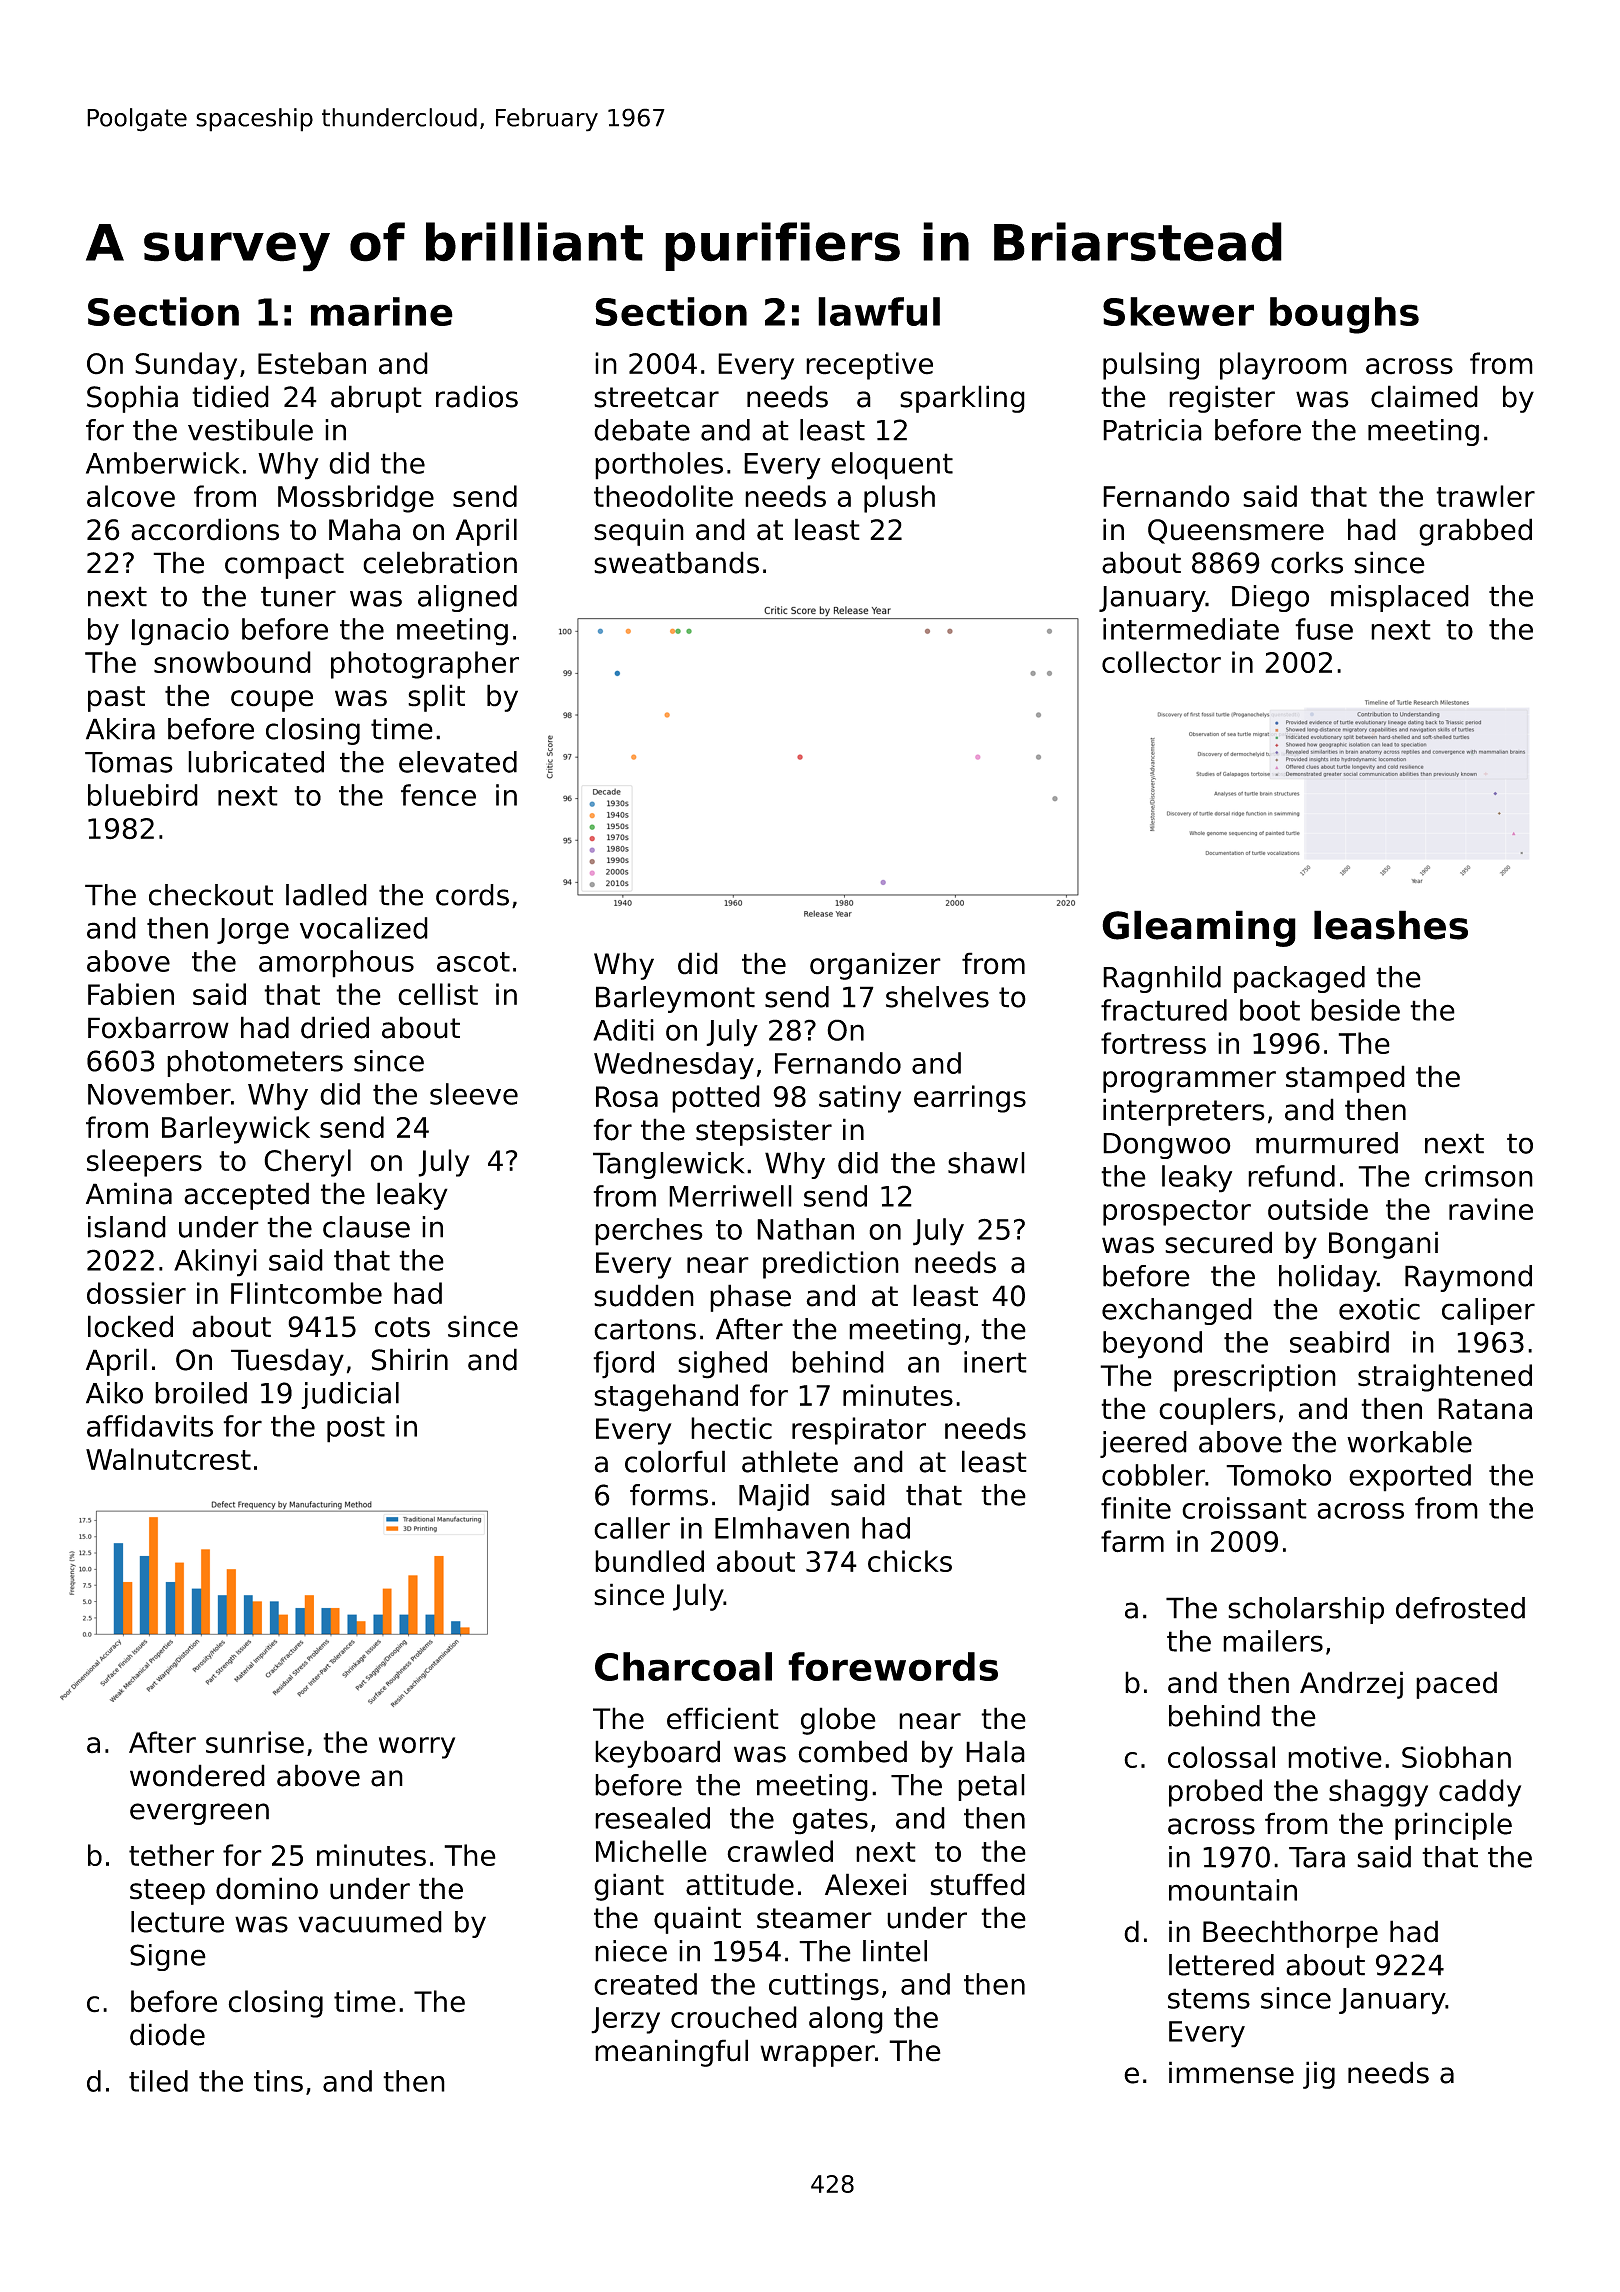 The height and width of the screenshot is (2292, 1620). I want to click on outside, so click(1318, 1209).
